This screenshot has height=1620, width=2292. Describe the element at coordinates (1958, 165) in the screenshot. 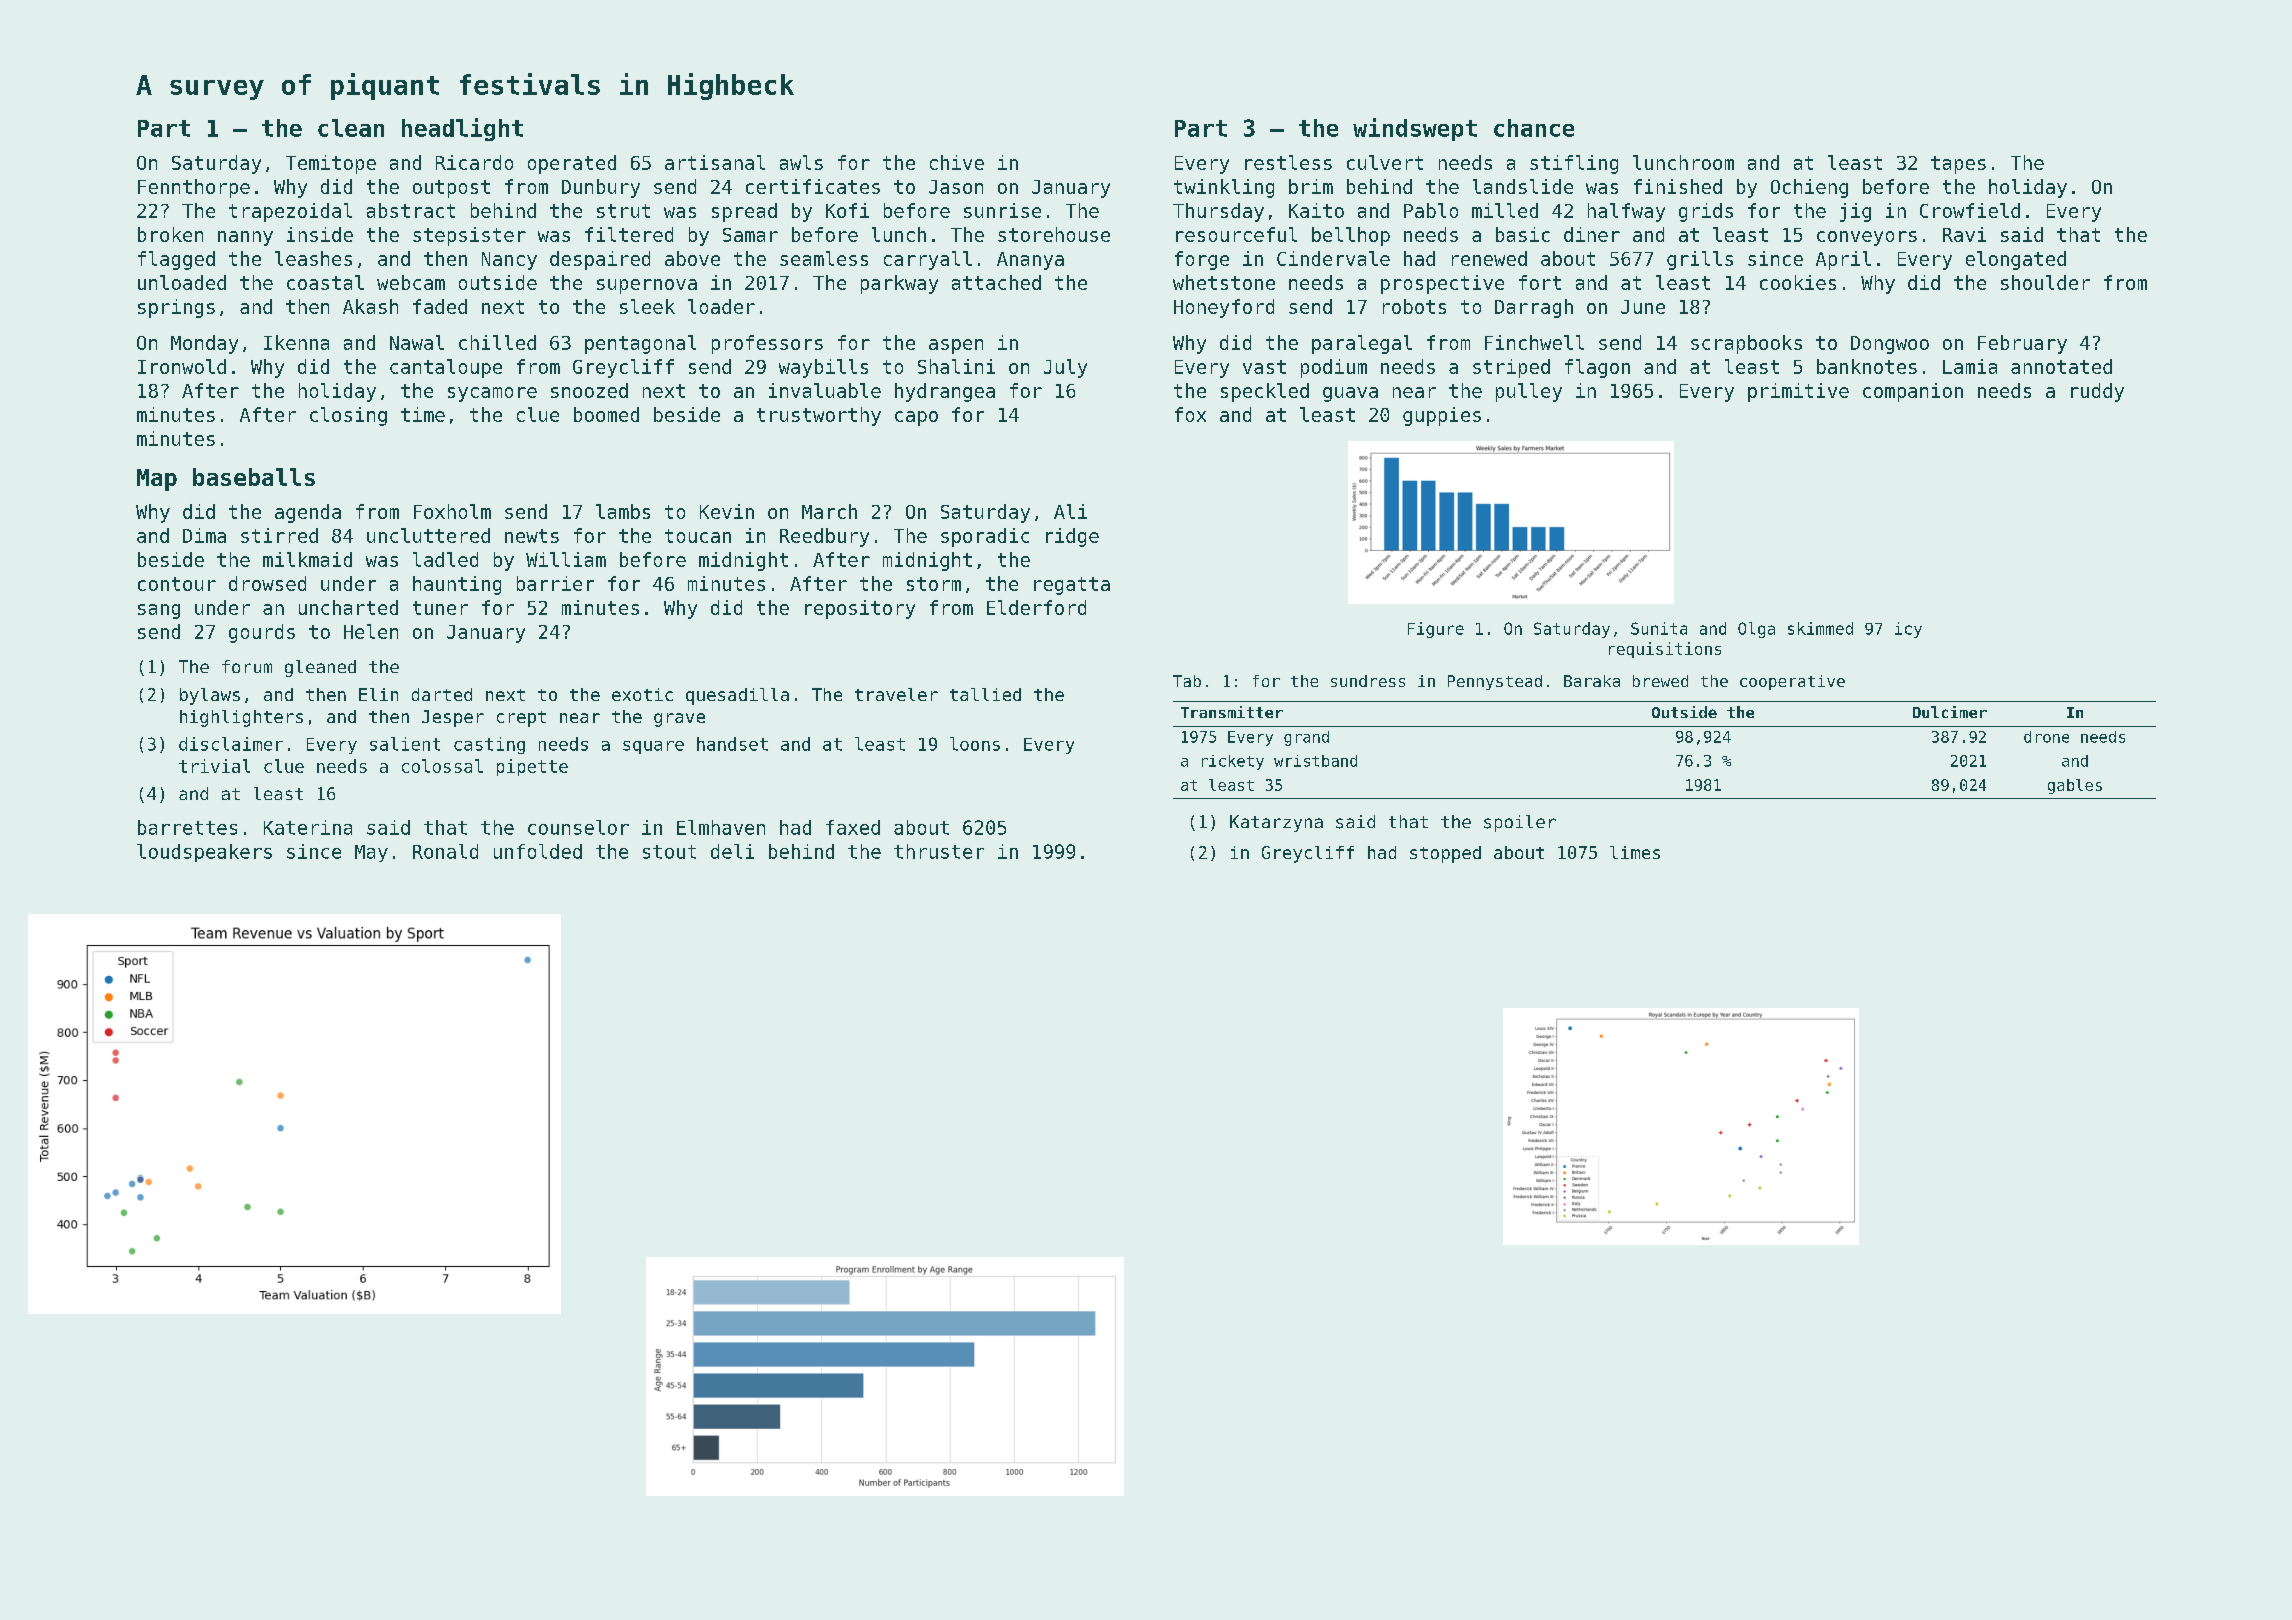

I see `tapes` at that location.
